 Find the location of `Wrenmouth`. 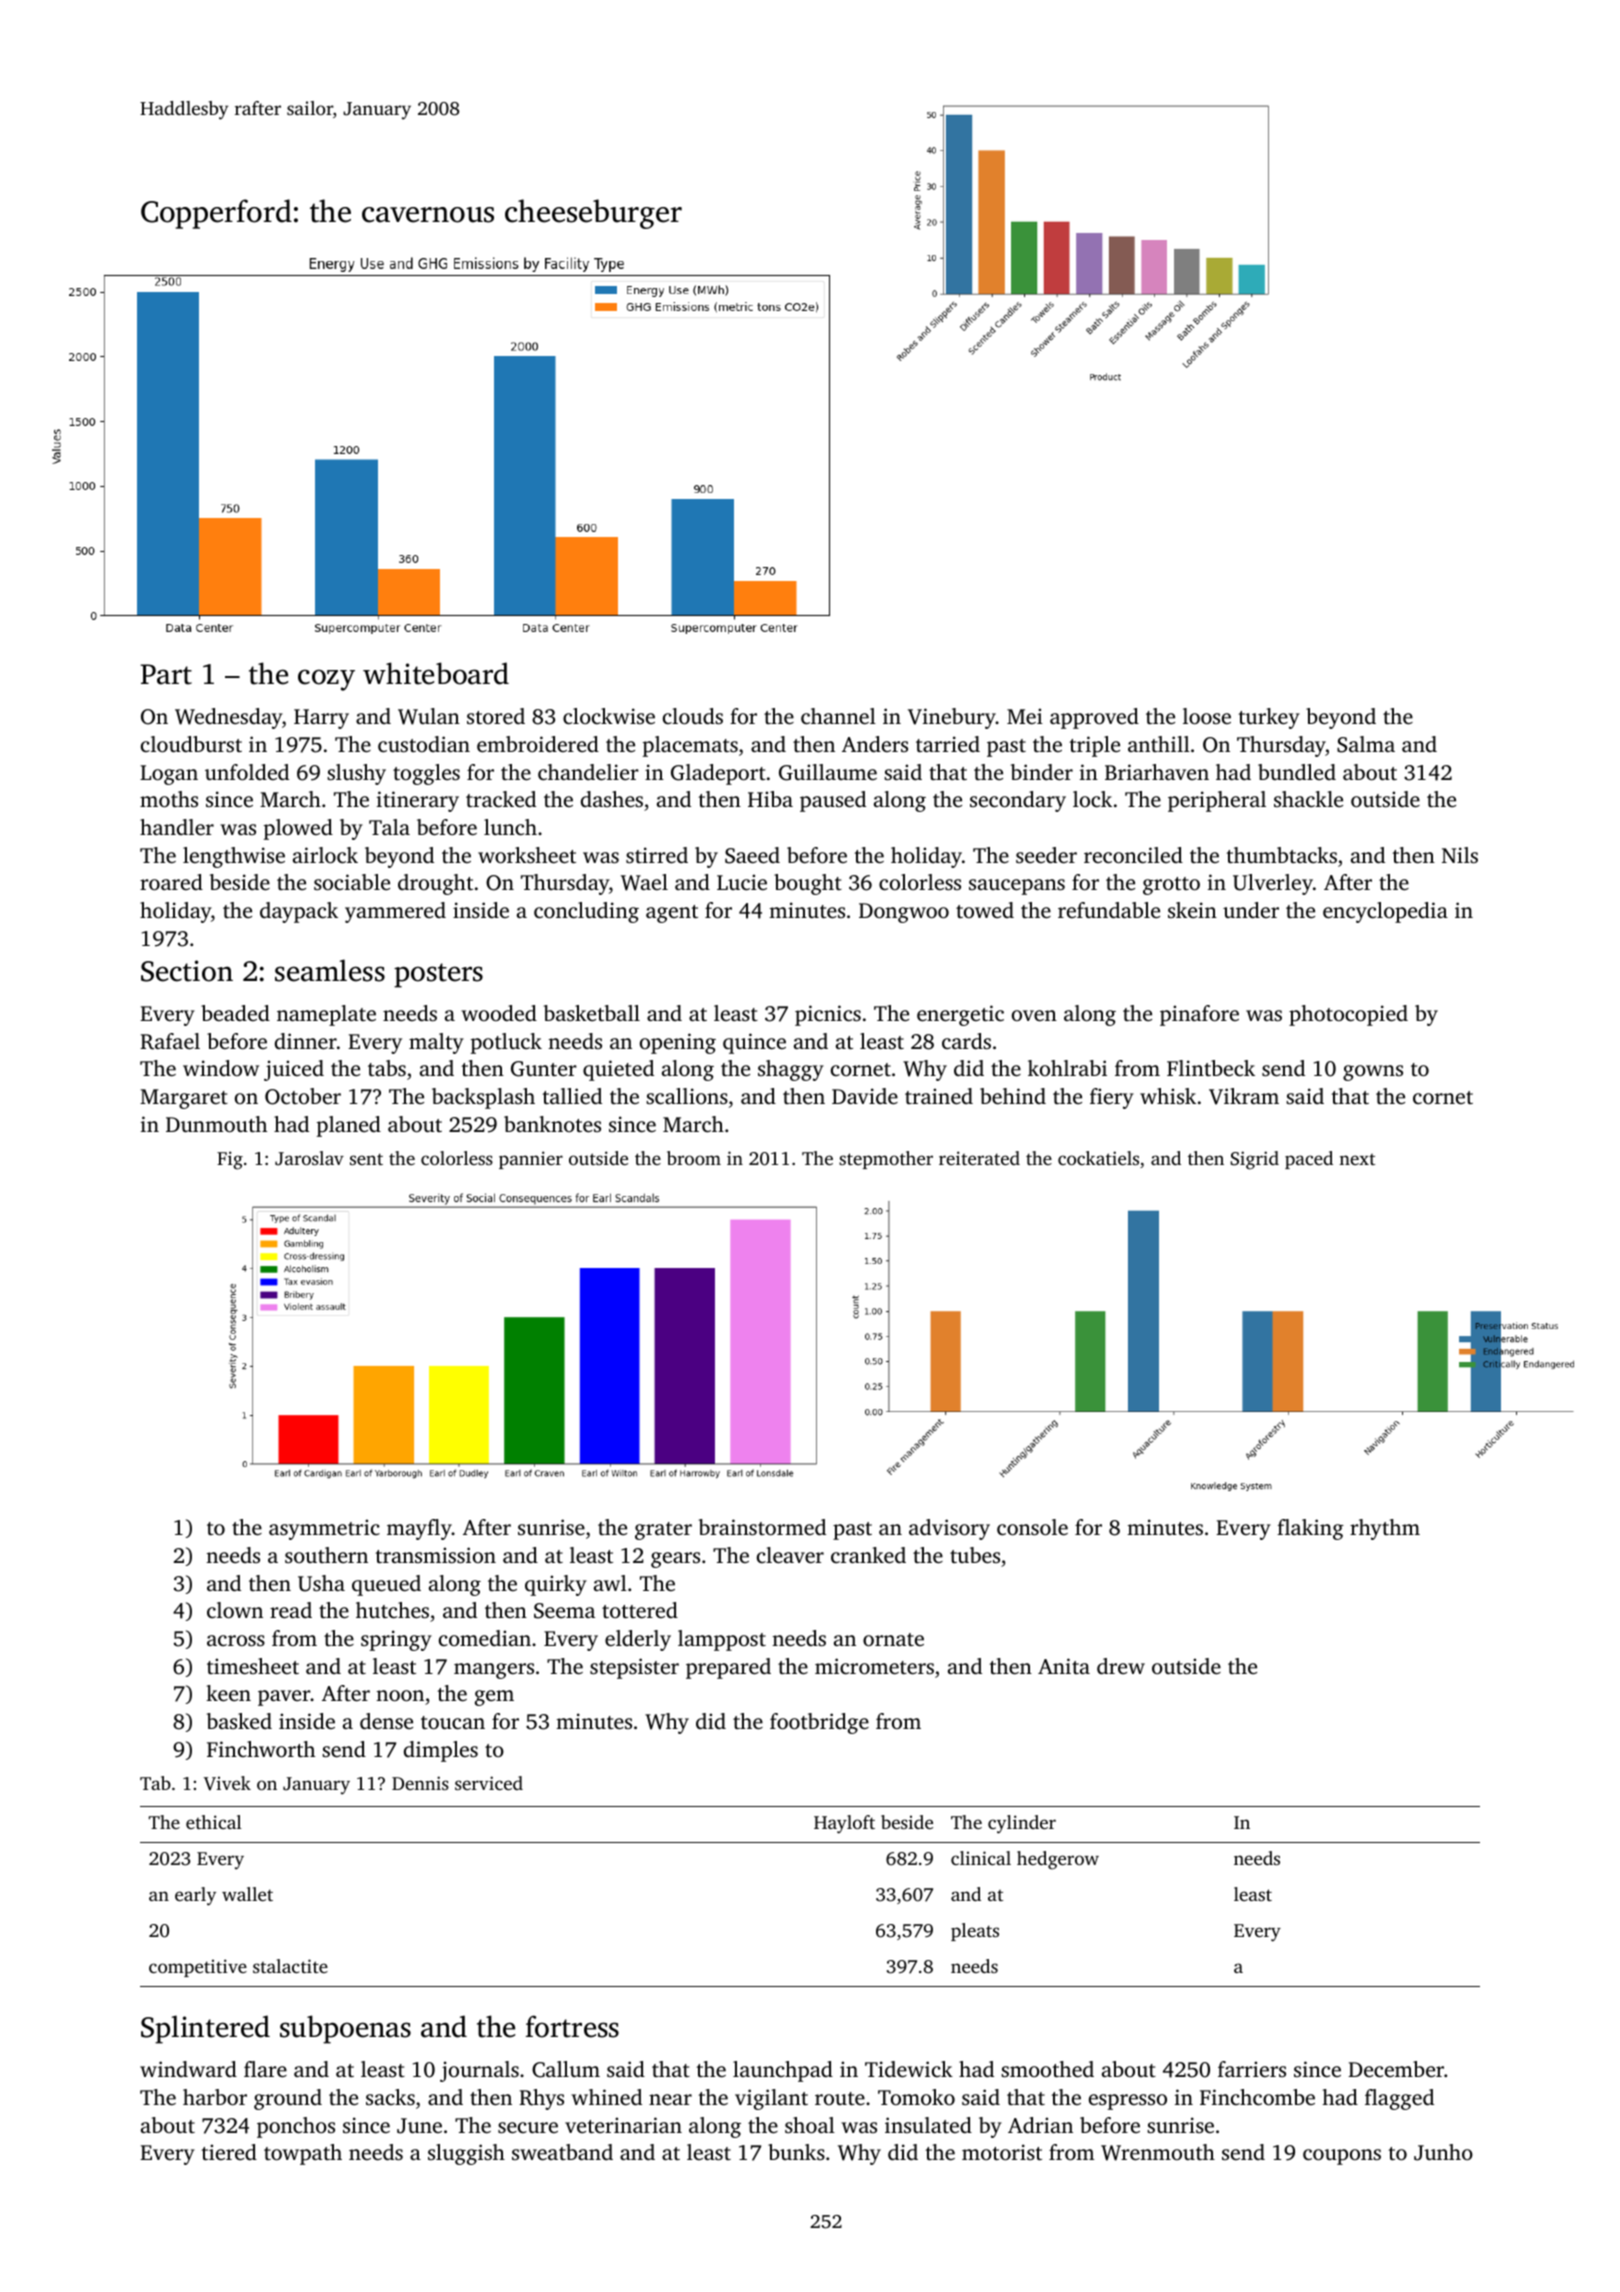

Wrenmouth is located at coordinates (1158, 2152).
